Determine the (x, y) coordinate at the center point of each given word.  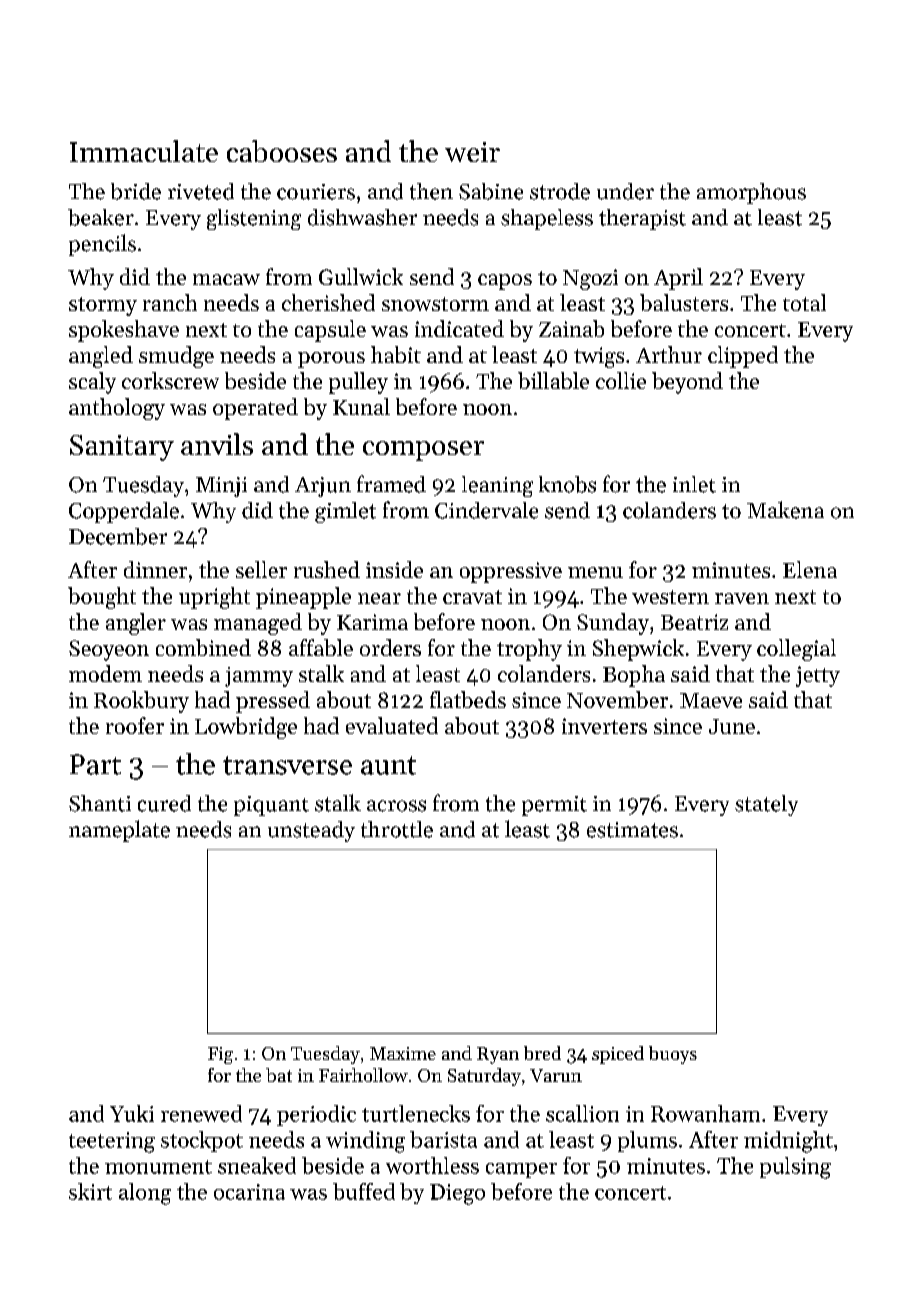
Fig (220, 1055)
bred (542, 1053)
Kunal (361, 406)
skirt (90, 1191)
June (732, 726)
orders (390, 647)
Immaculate (144, 151)
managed (258, 624)
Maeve (711, 700)
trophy (529, 650)
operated (255, 409)
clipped (743, 357)
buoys (673, 1055)
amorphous (751, 193)
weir (472, 152)
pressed (273, 702)
